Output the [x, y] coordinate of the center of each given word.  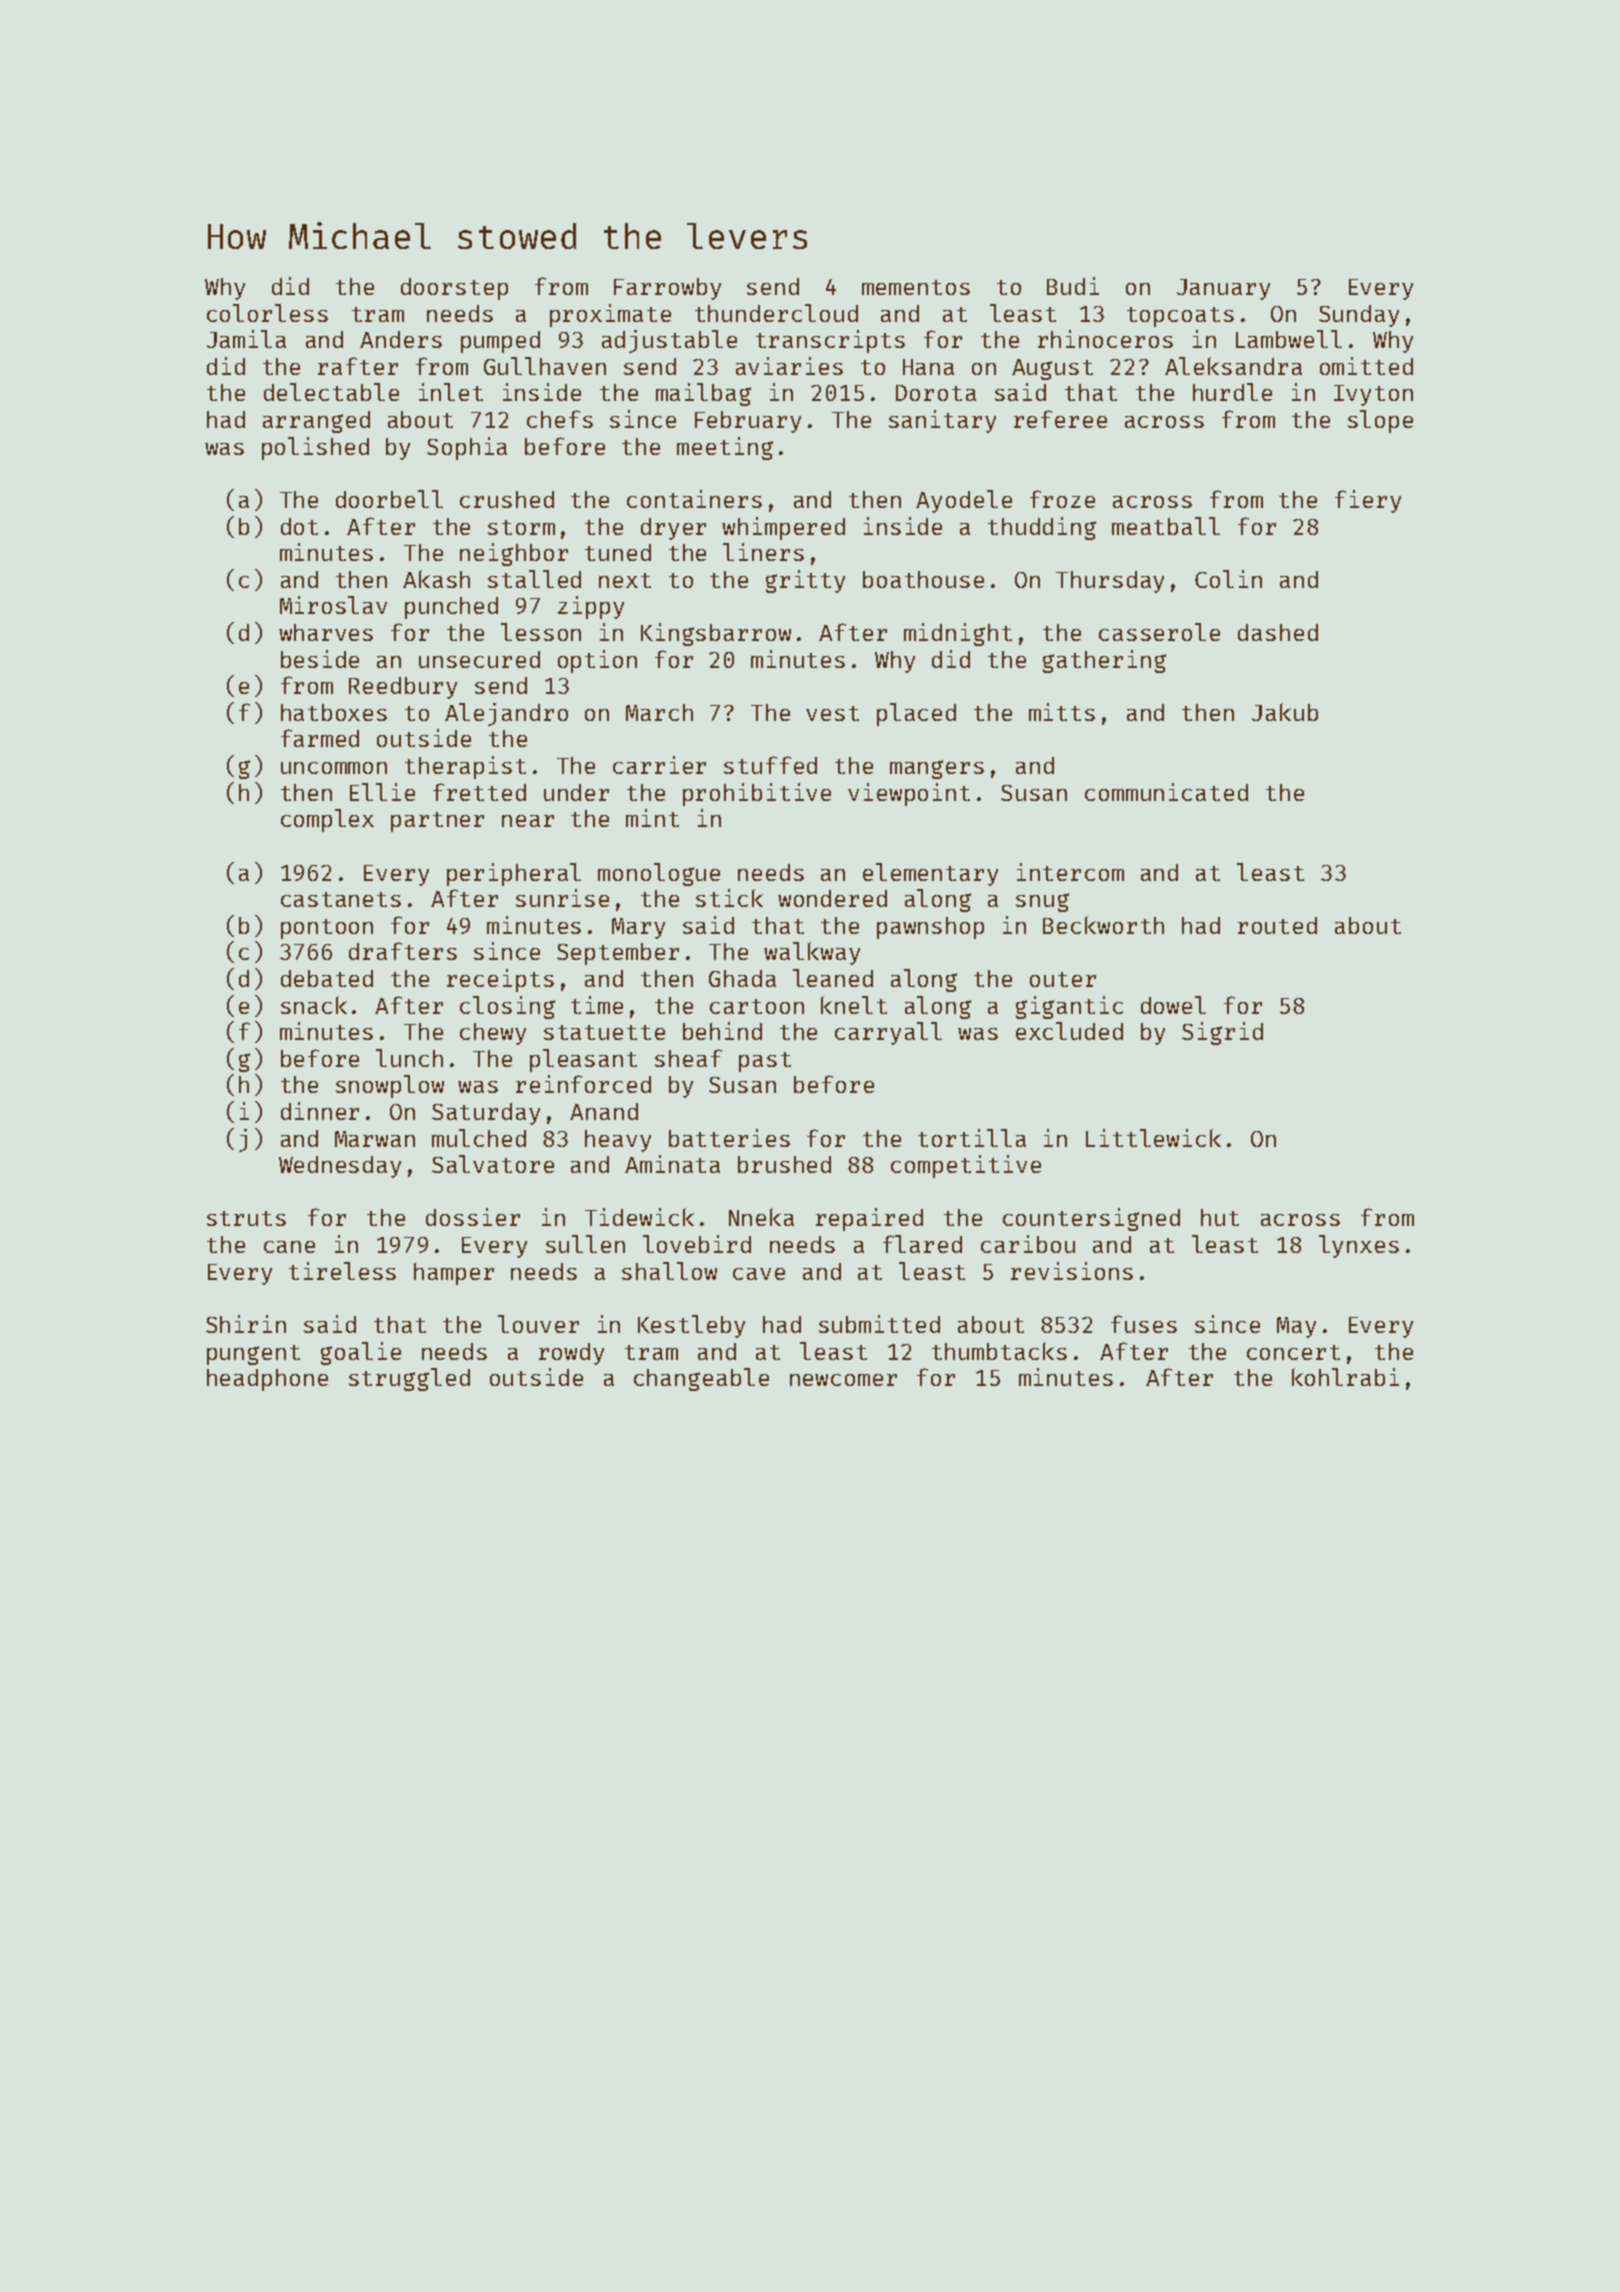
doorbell [389, 499]
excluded [1069, 1031]
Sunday [1359, 316]
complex [327, 820]
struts [246, 1218]
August [1052, 369]
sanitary [942, 421]
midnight [958, 634]
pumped [500, 342]
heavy [618, 1141]
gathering [1104, 661]
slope [1380, 421]
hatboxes [334, 712]
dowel [1173, 1005]
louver [538, 1324]
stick [729, 898]
